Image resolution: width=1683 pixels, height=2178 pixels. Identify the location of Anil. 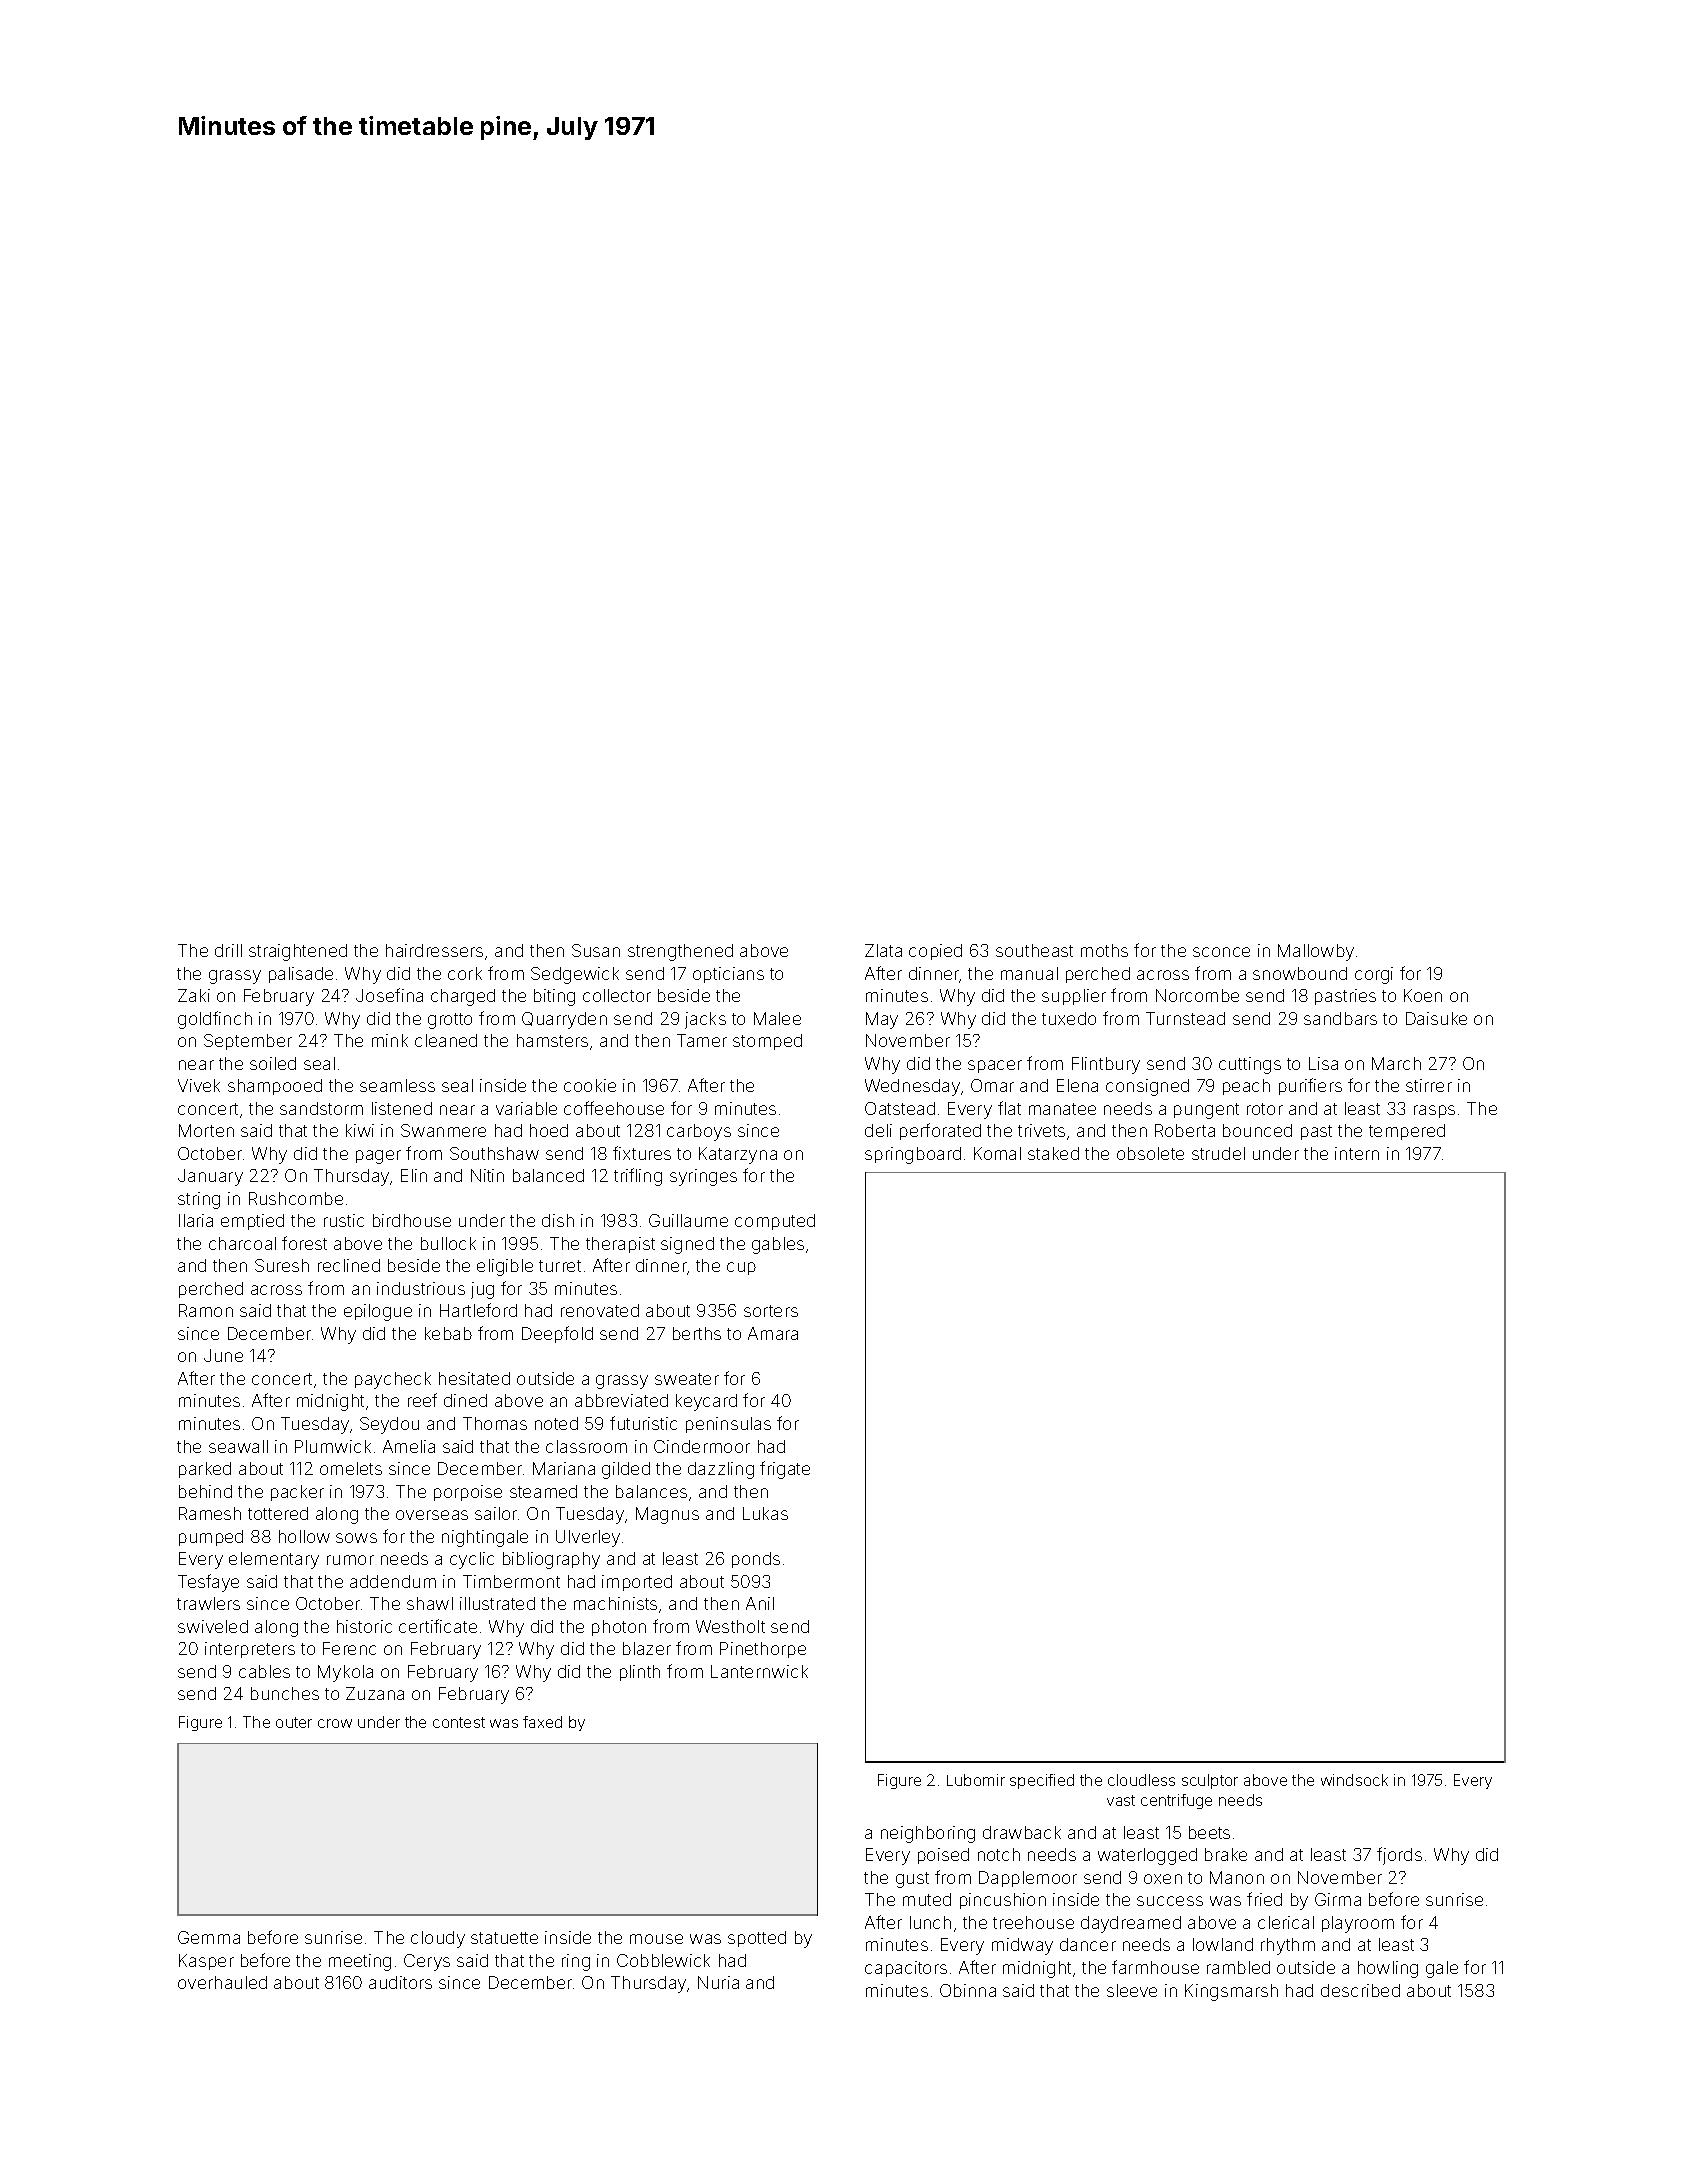
(760, 1603).
